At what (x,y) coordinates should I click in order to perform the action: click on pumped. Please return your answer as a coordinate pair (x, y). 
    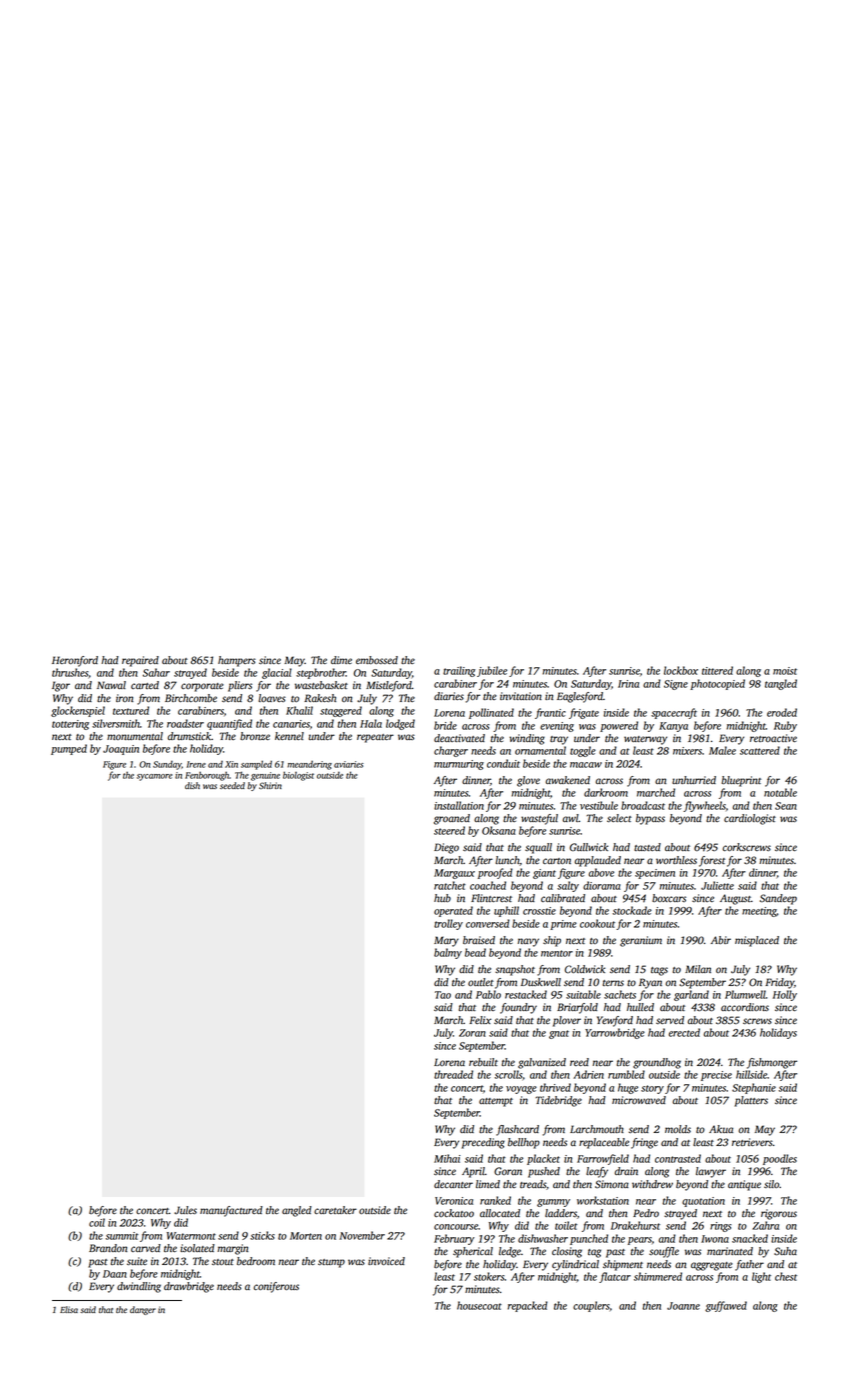
    Looking at the image, I should click on (69, 749).
